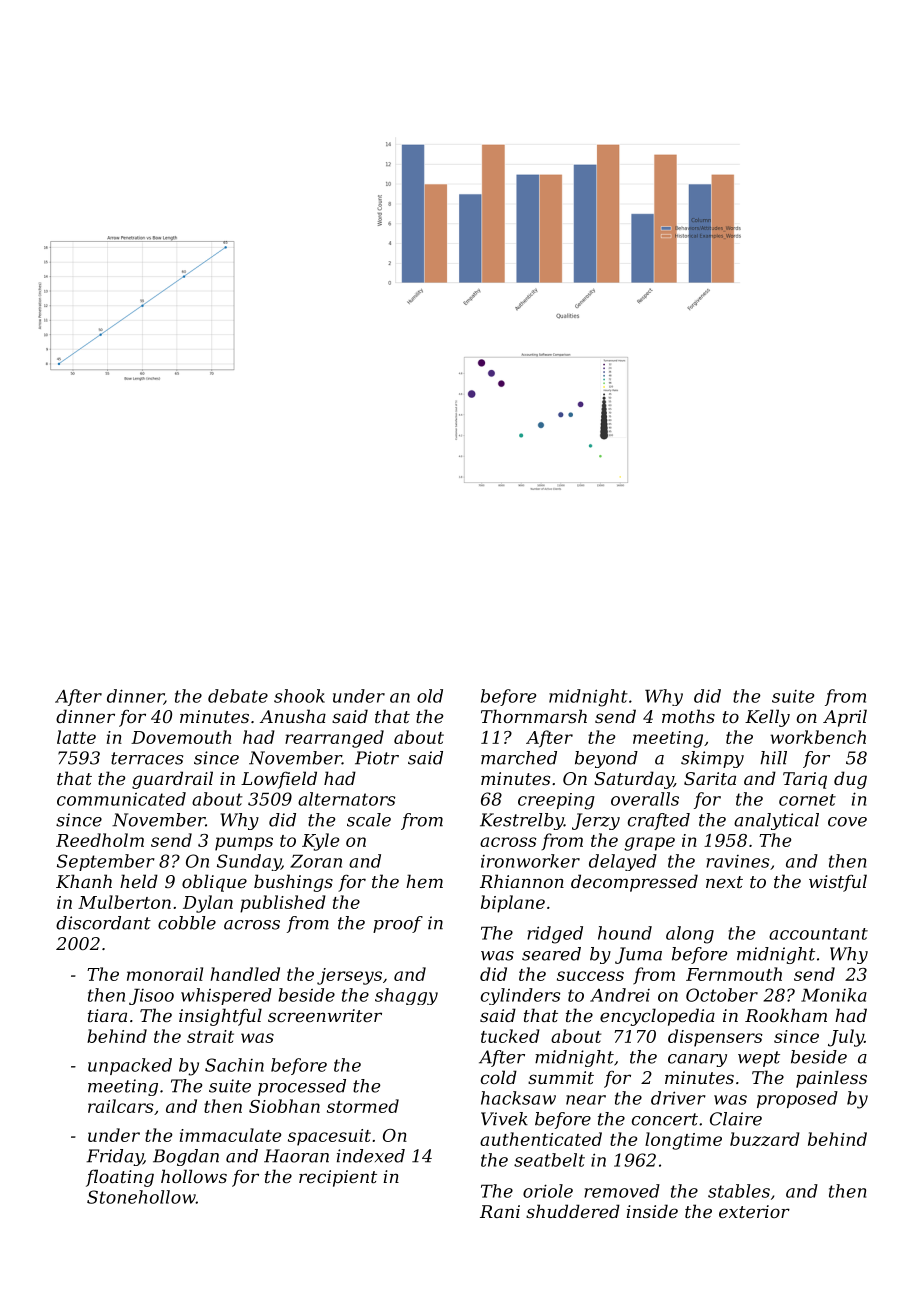 This page has height=1308, width=924. What do you see at coordinates (834, 995) in the page?
I see `Monika` at bounding box center [834, 995].
